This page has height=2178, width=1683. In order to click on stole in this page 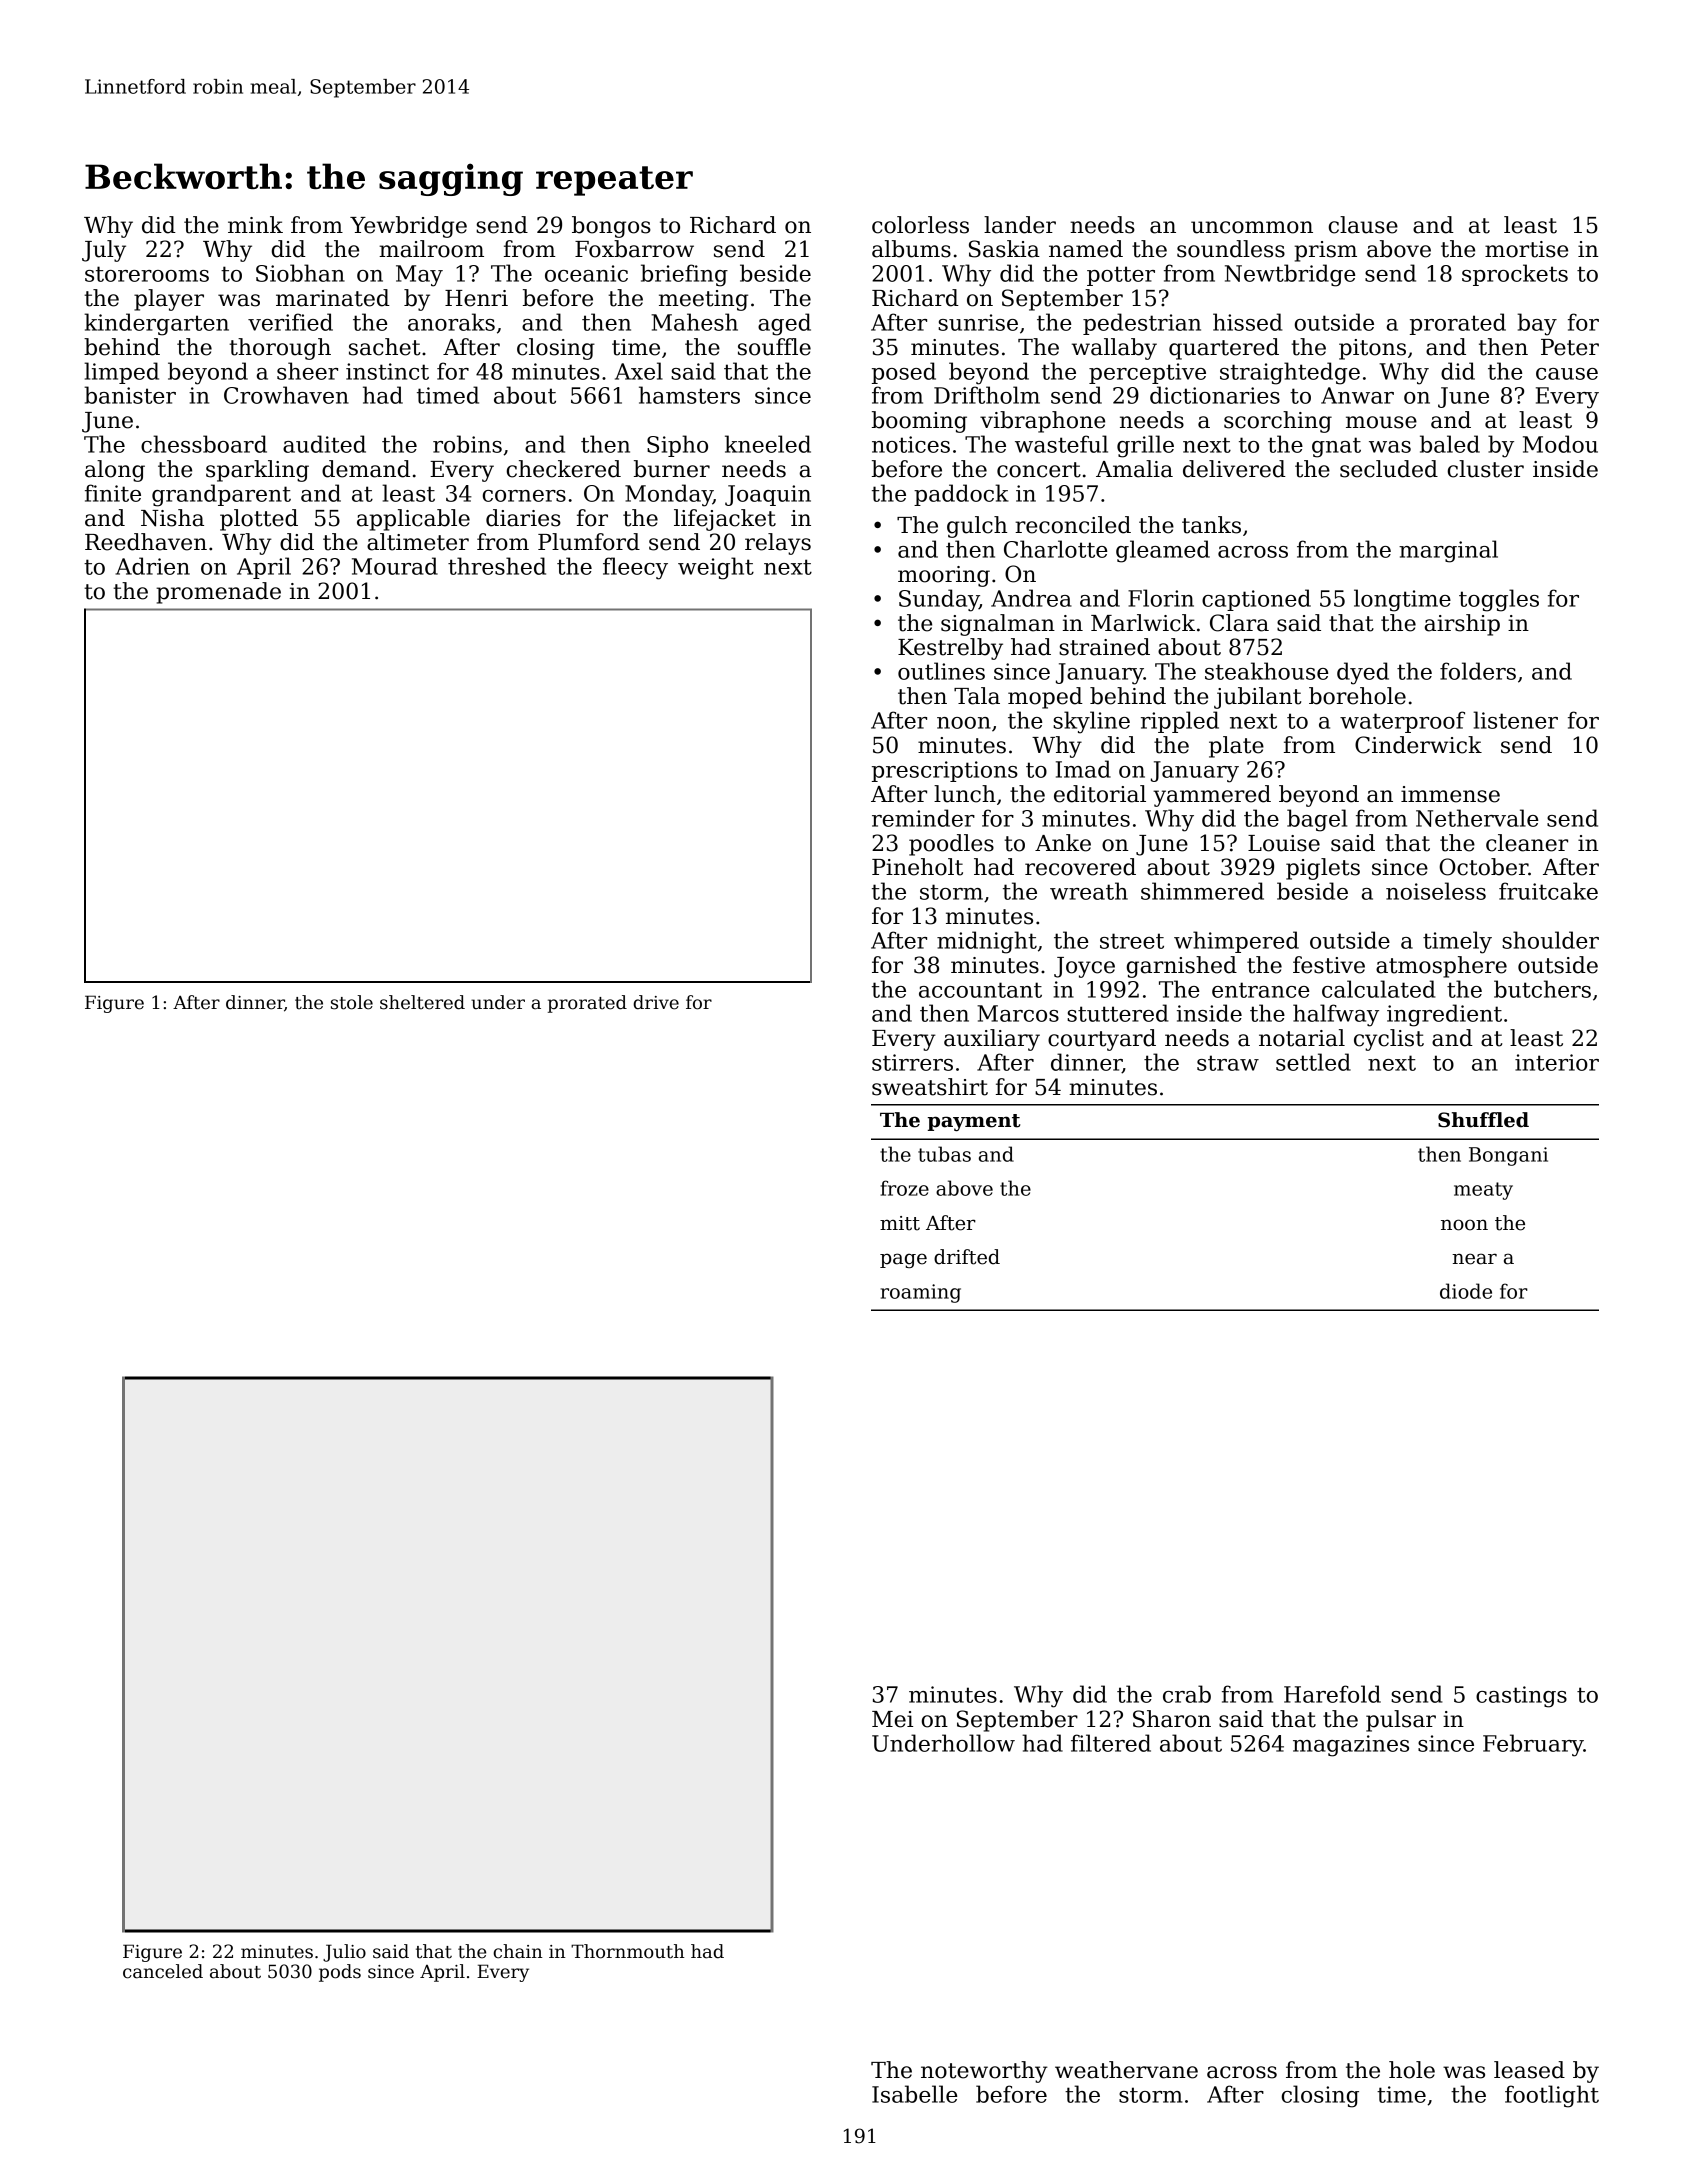, I will do `click(352, 1002)`.
